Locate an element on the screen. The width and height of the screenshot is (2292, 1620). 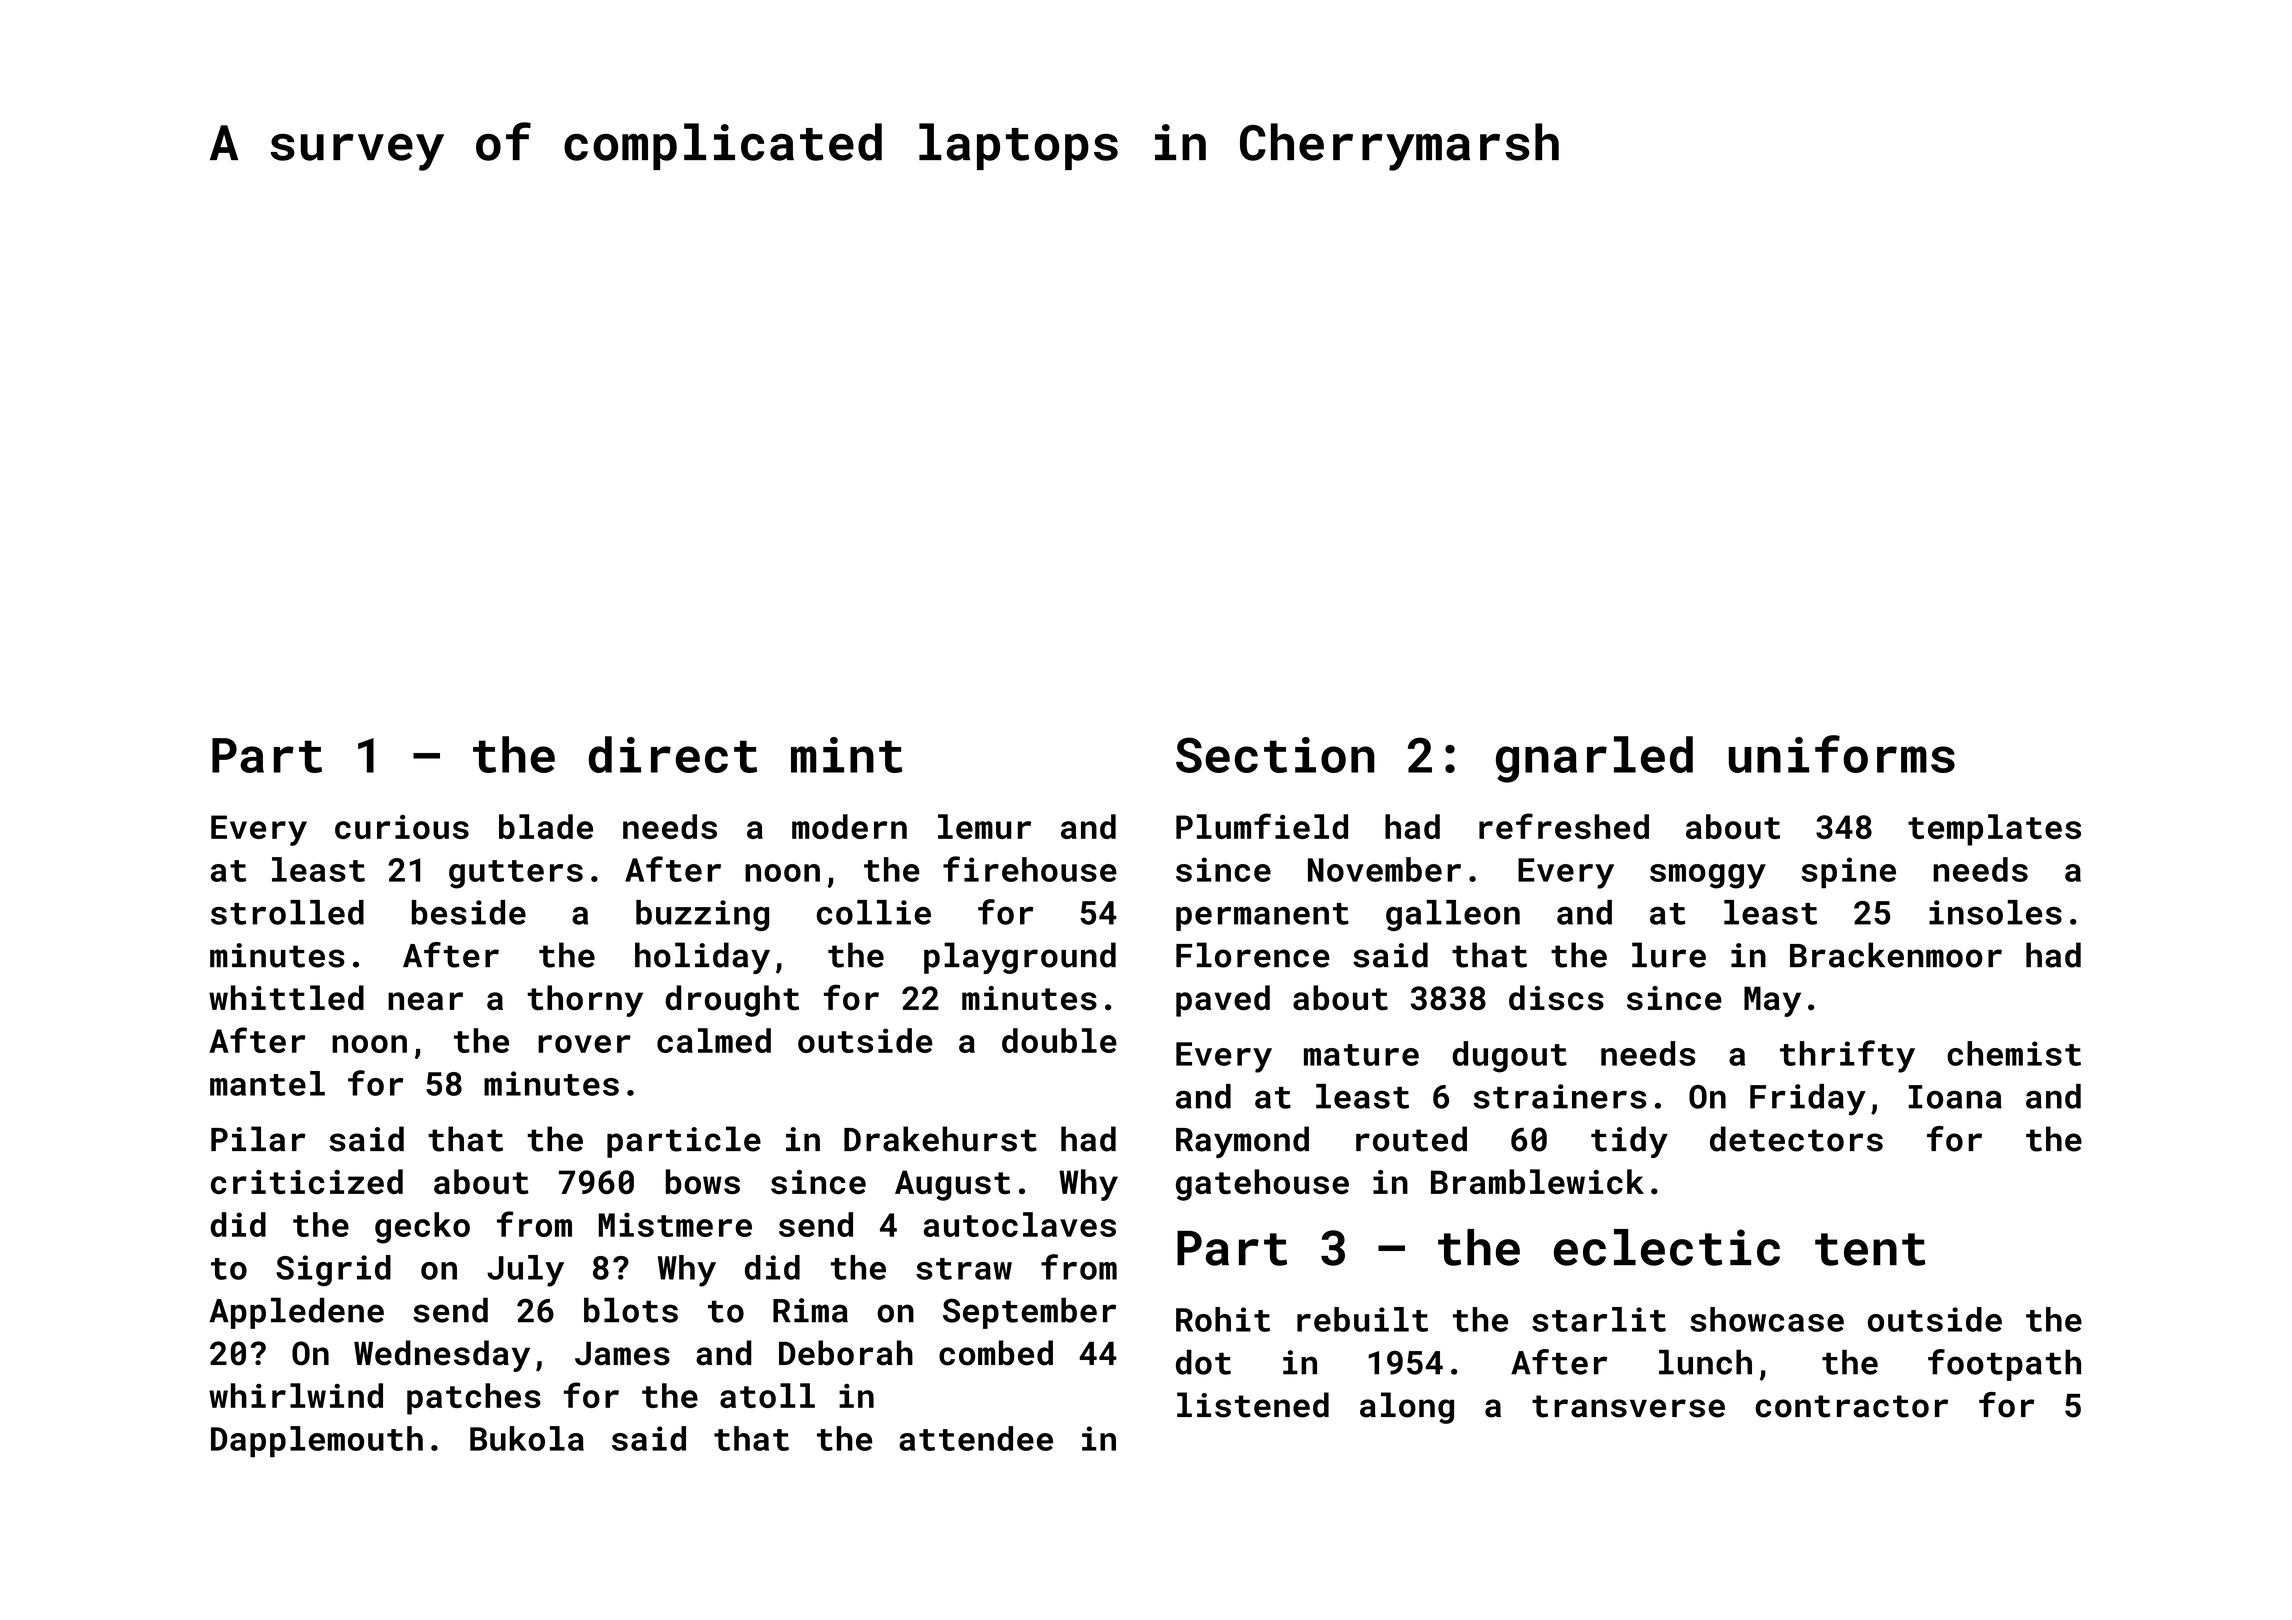
Drakehurst is located at coordinates (940, 1139).
